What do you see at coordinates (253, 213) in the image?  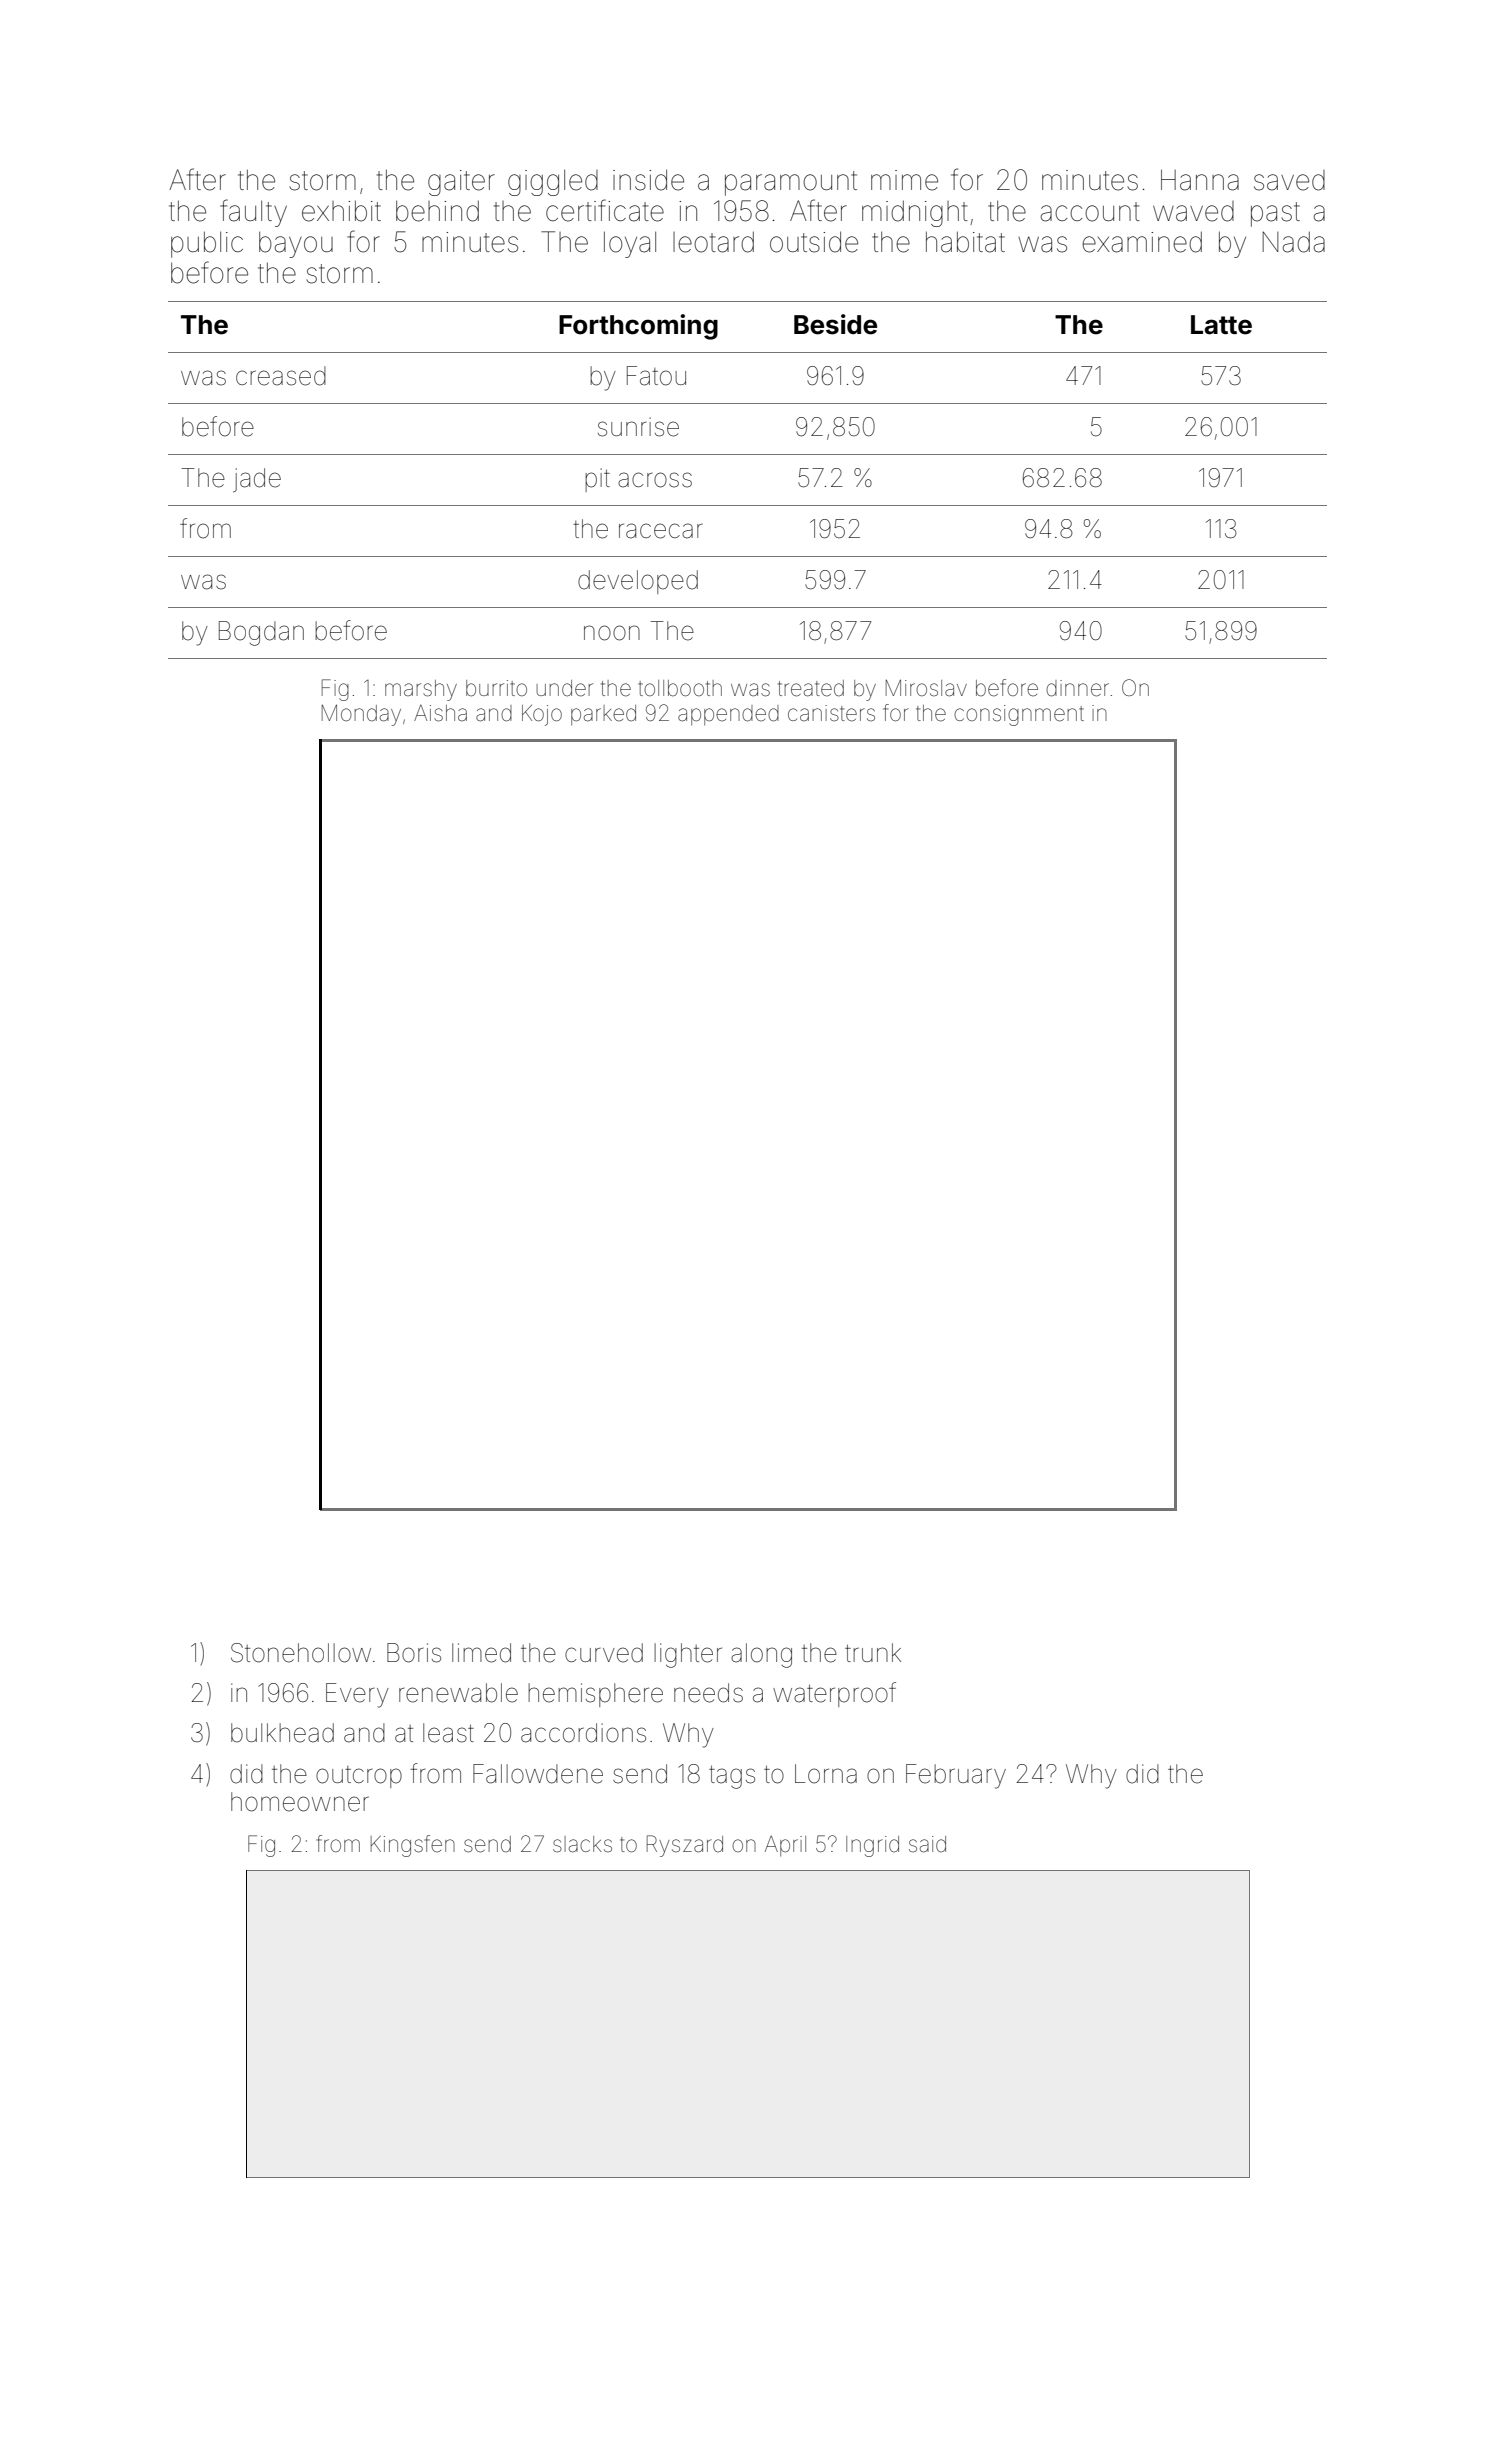 I see `faulty` at bounding box center [253, 213].
